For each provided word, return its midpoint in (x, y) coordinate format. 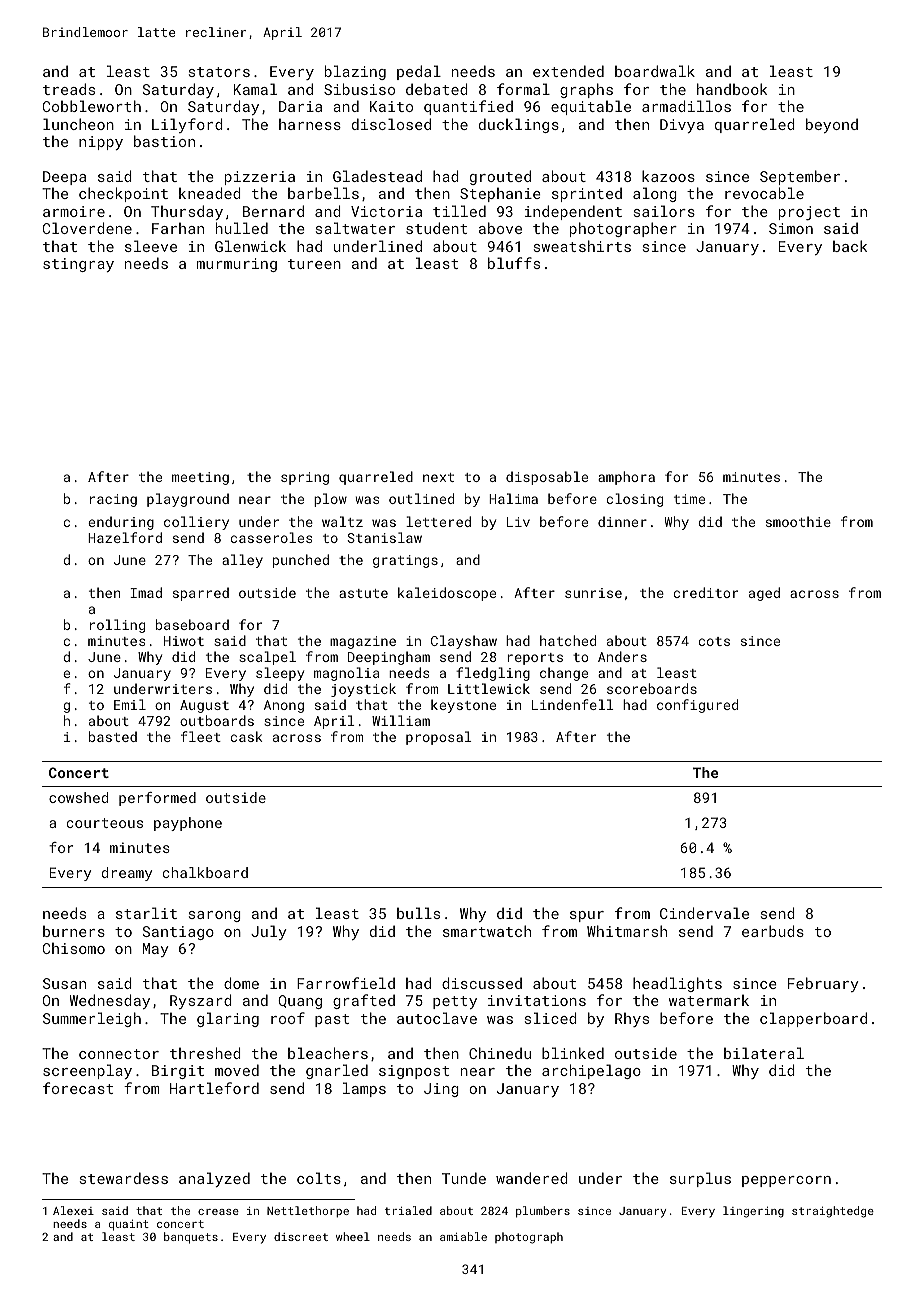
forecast (78, 1088)
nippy (101, 143)
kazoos (668, 176)
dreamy (127, 874)
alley (242, 561)
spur (587, 916)
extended (568, 71)
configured (697, 706)
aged (764, 594)
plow (330, 500)
